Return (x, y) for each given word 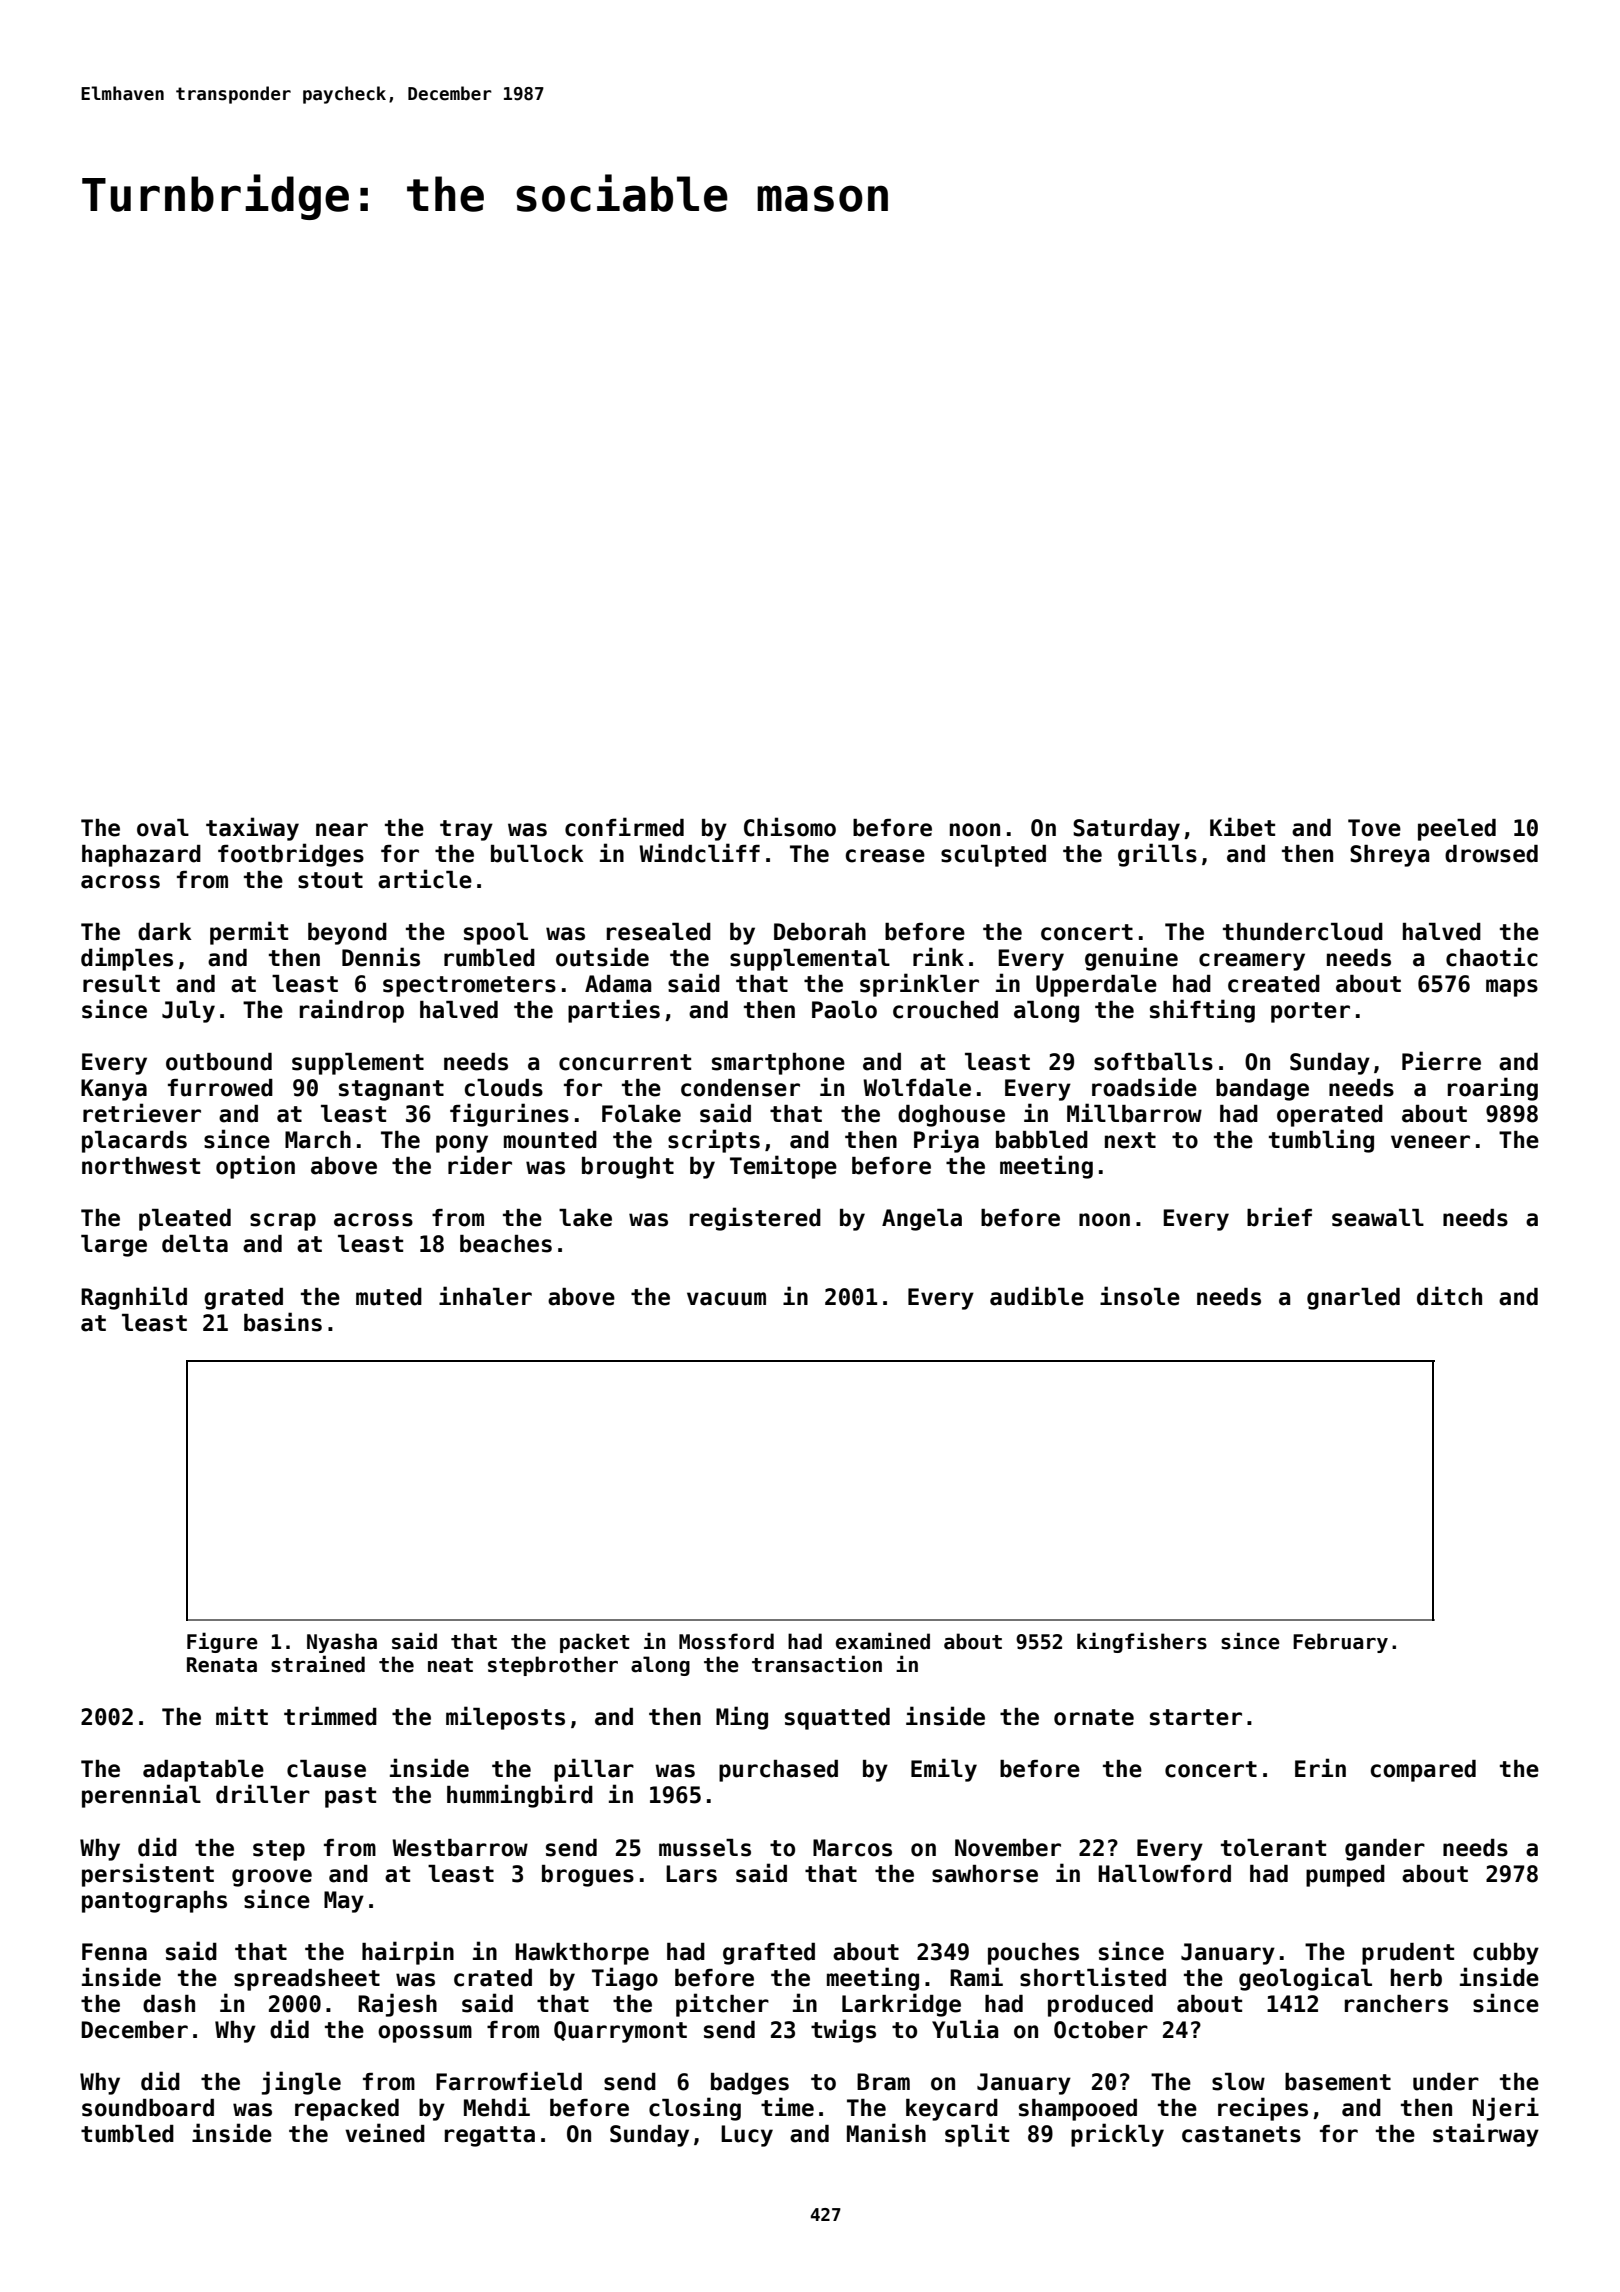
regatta (490, 2136)
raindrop (352, 1011)
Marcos (852, 1848)
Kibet (1242, 827)
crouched (945, 1010)
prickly (1117, 2135)
